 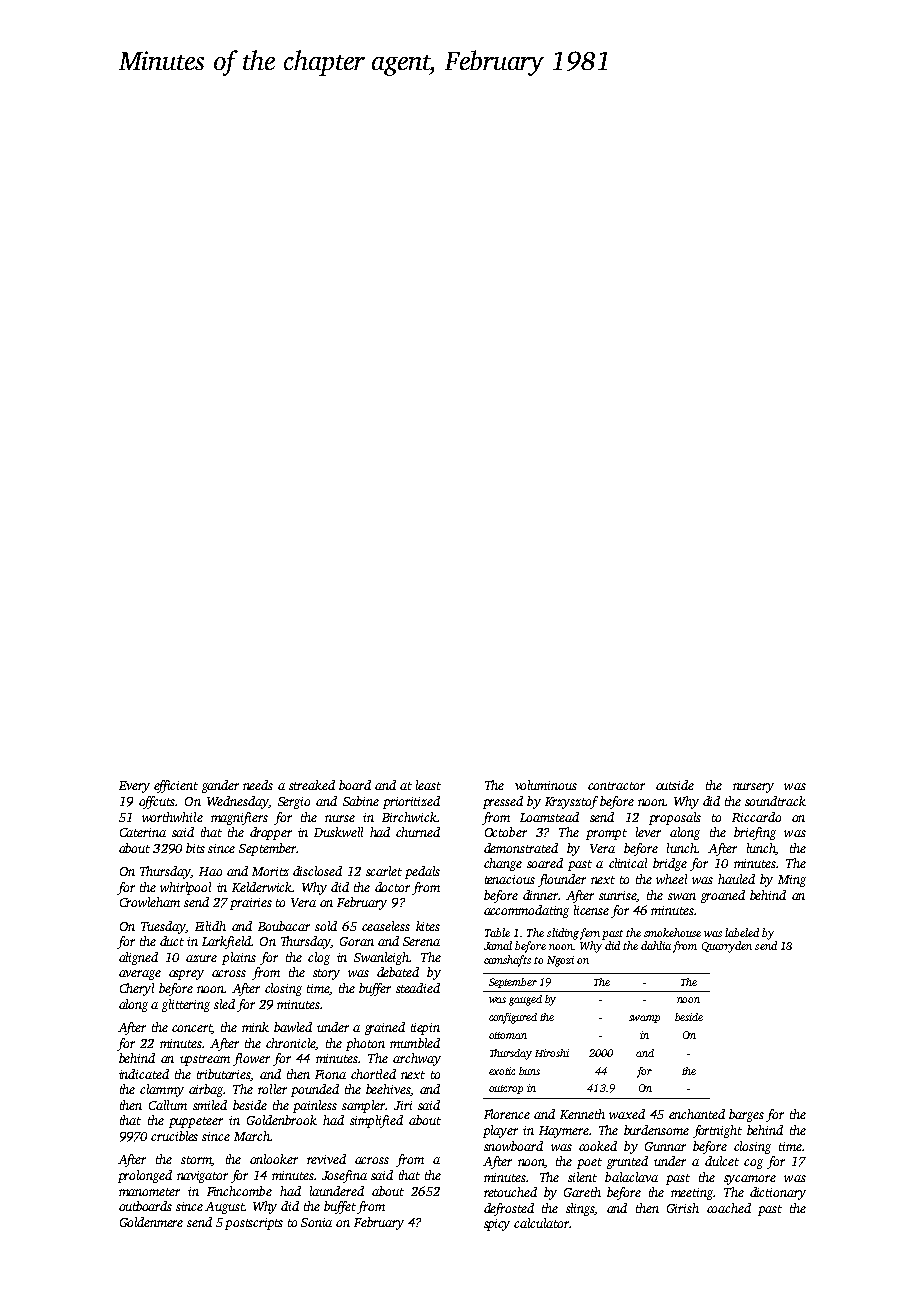 I want to click on Quarryden, so click(x=727, y=947).
